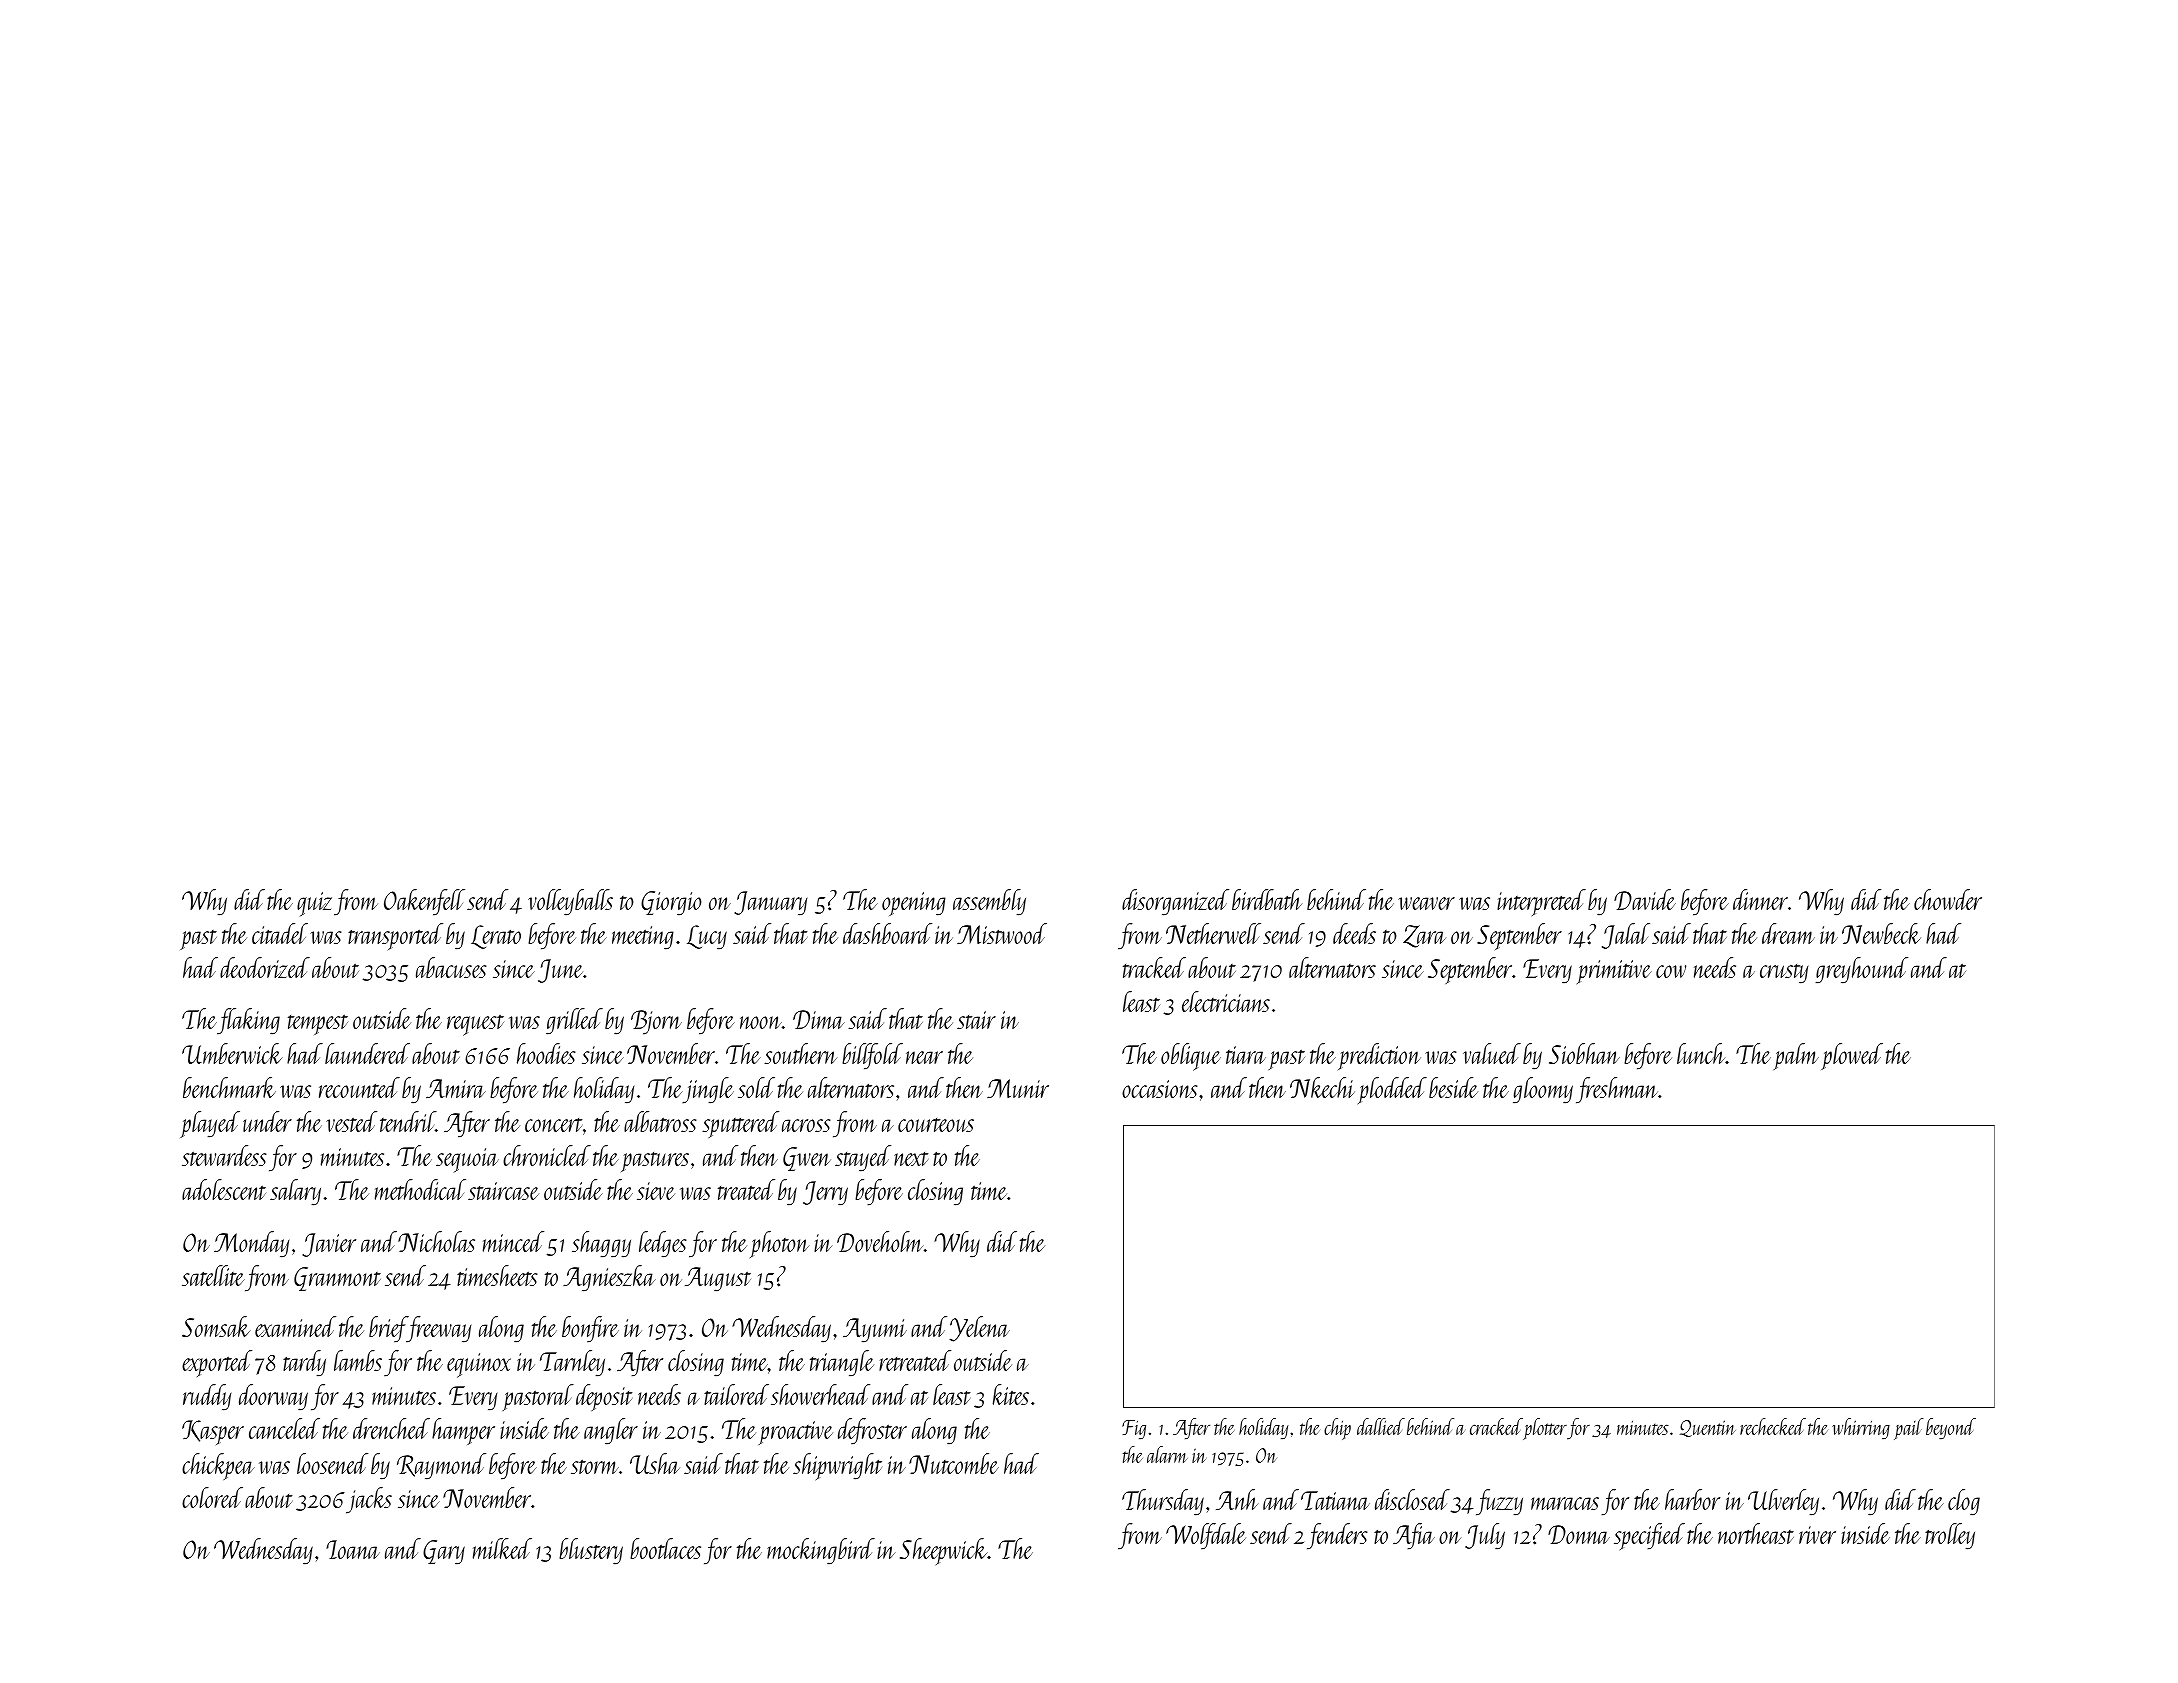  What do you see at coordinates (353, 1549) in the image?
I see `Ioana` at bounding box center [353, 1549].
